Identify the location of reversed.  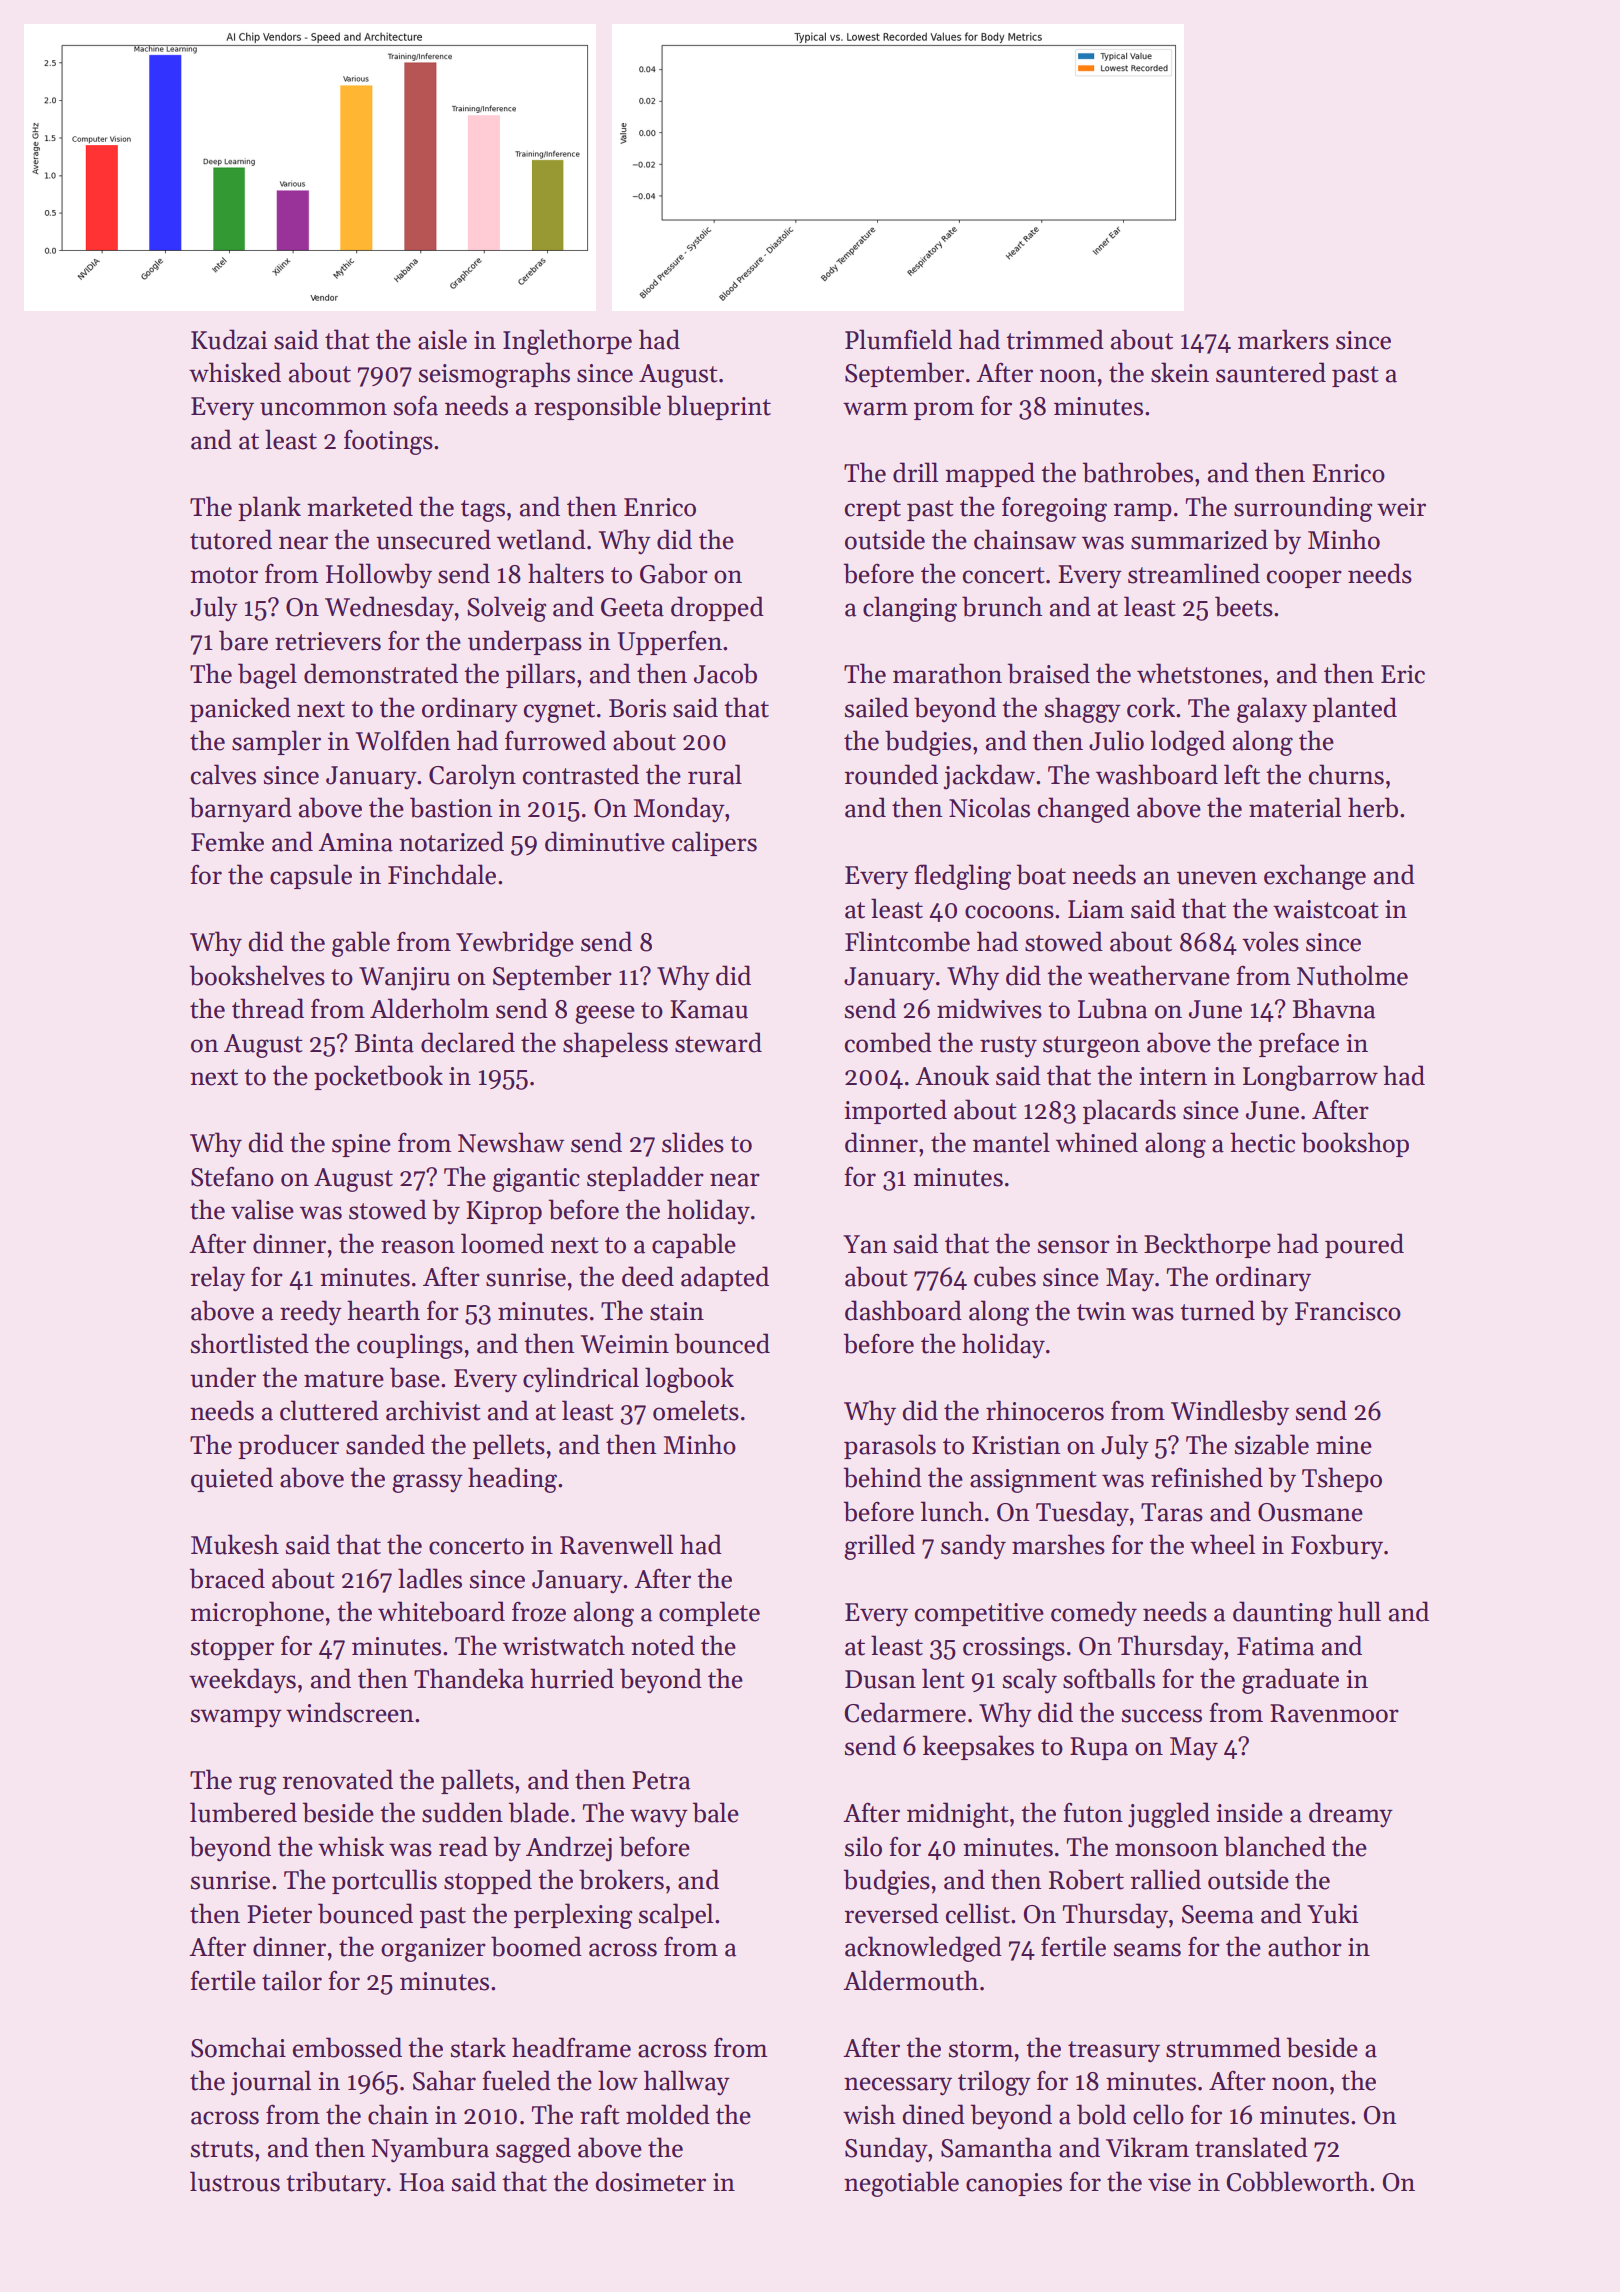
(892, 1913).
